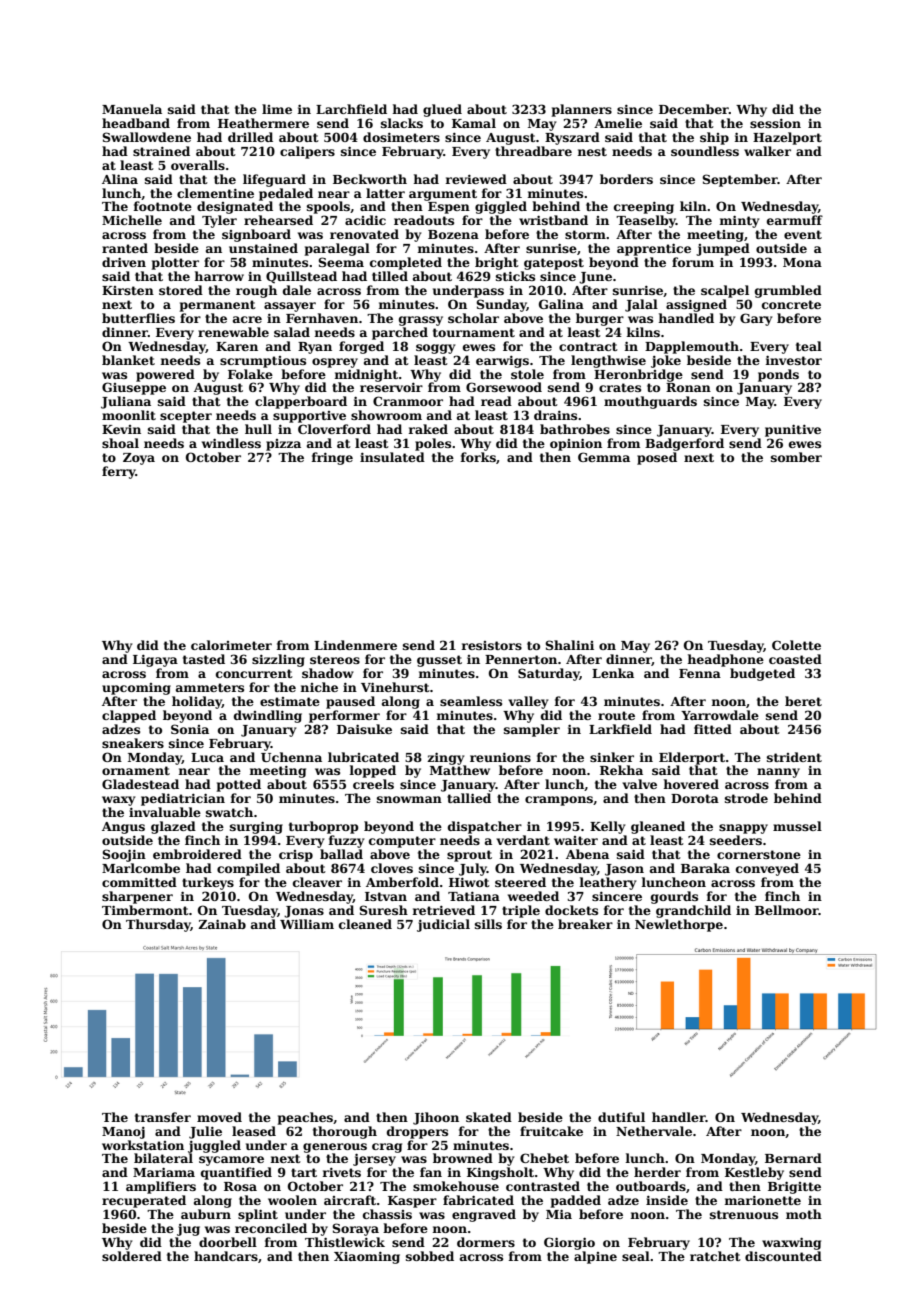 The width and height of the screenshot is (924, 1308). What do you see at coordinates (146, 137) in the screenshot?
I see `Swallowdene` at bounding box center [146, 137].
